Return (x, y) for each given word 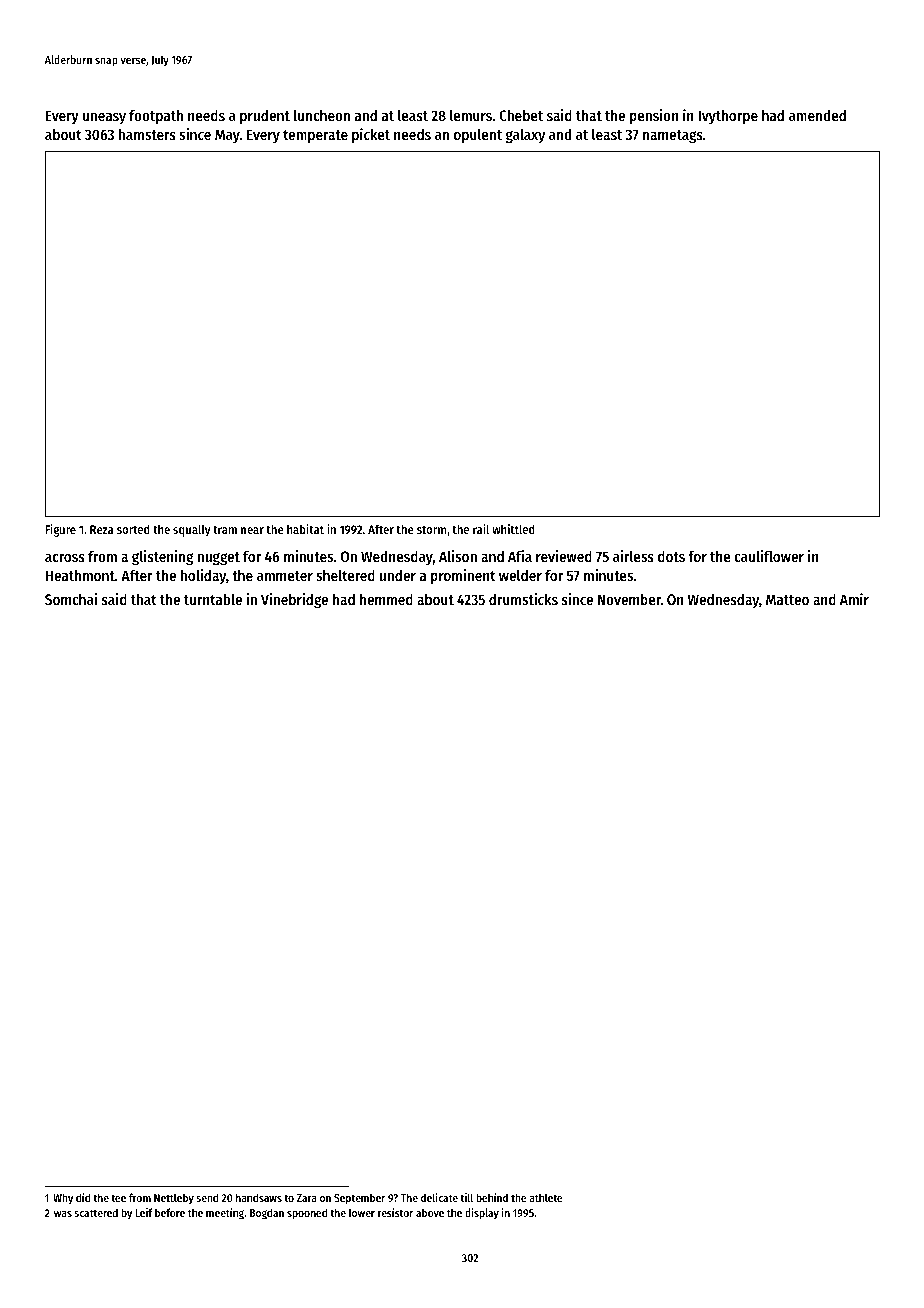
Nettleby (174, 1199)
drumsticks (523, 599)
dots (671, 556)
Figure (60, 530)
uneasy (104, 118)
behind (492, 1197)
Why (63, 1199)
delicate (439, 1197)
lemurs (471, 115)
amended (817, 115)
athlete (546, 1197)
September (359, 1199)
